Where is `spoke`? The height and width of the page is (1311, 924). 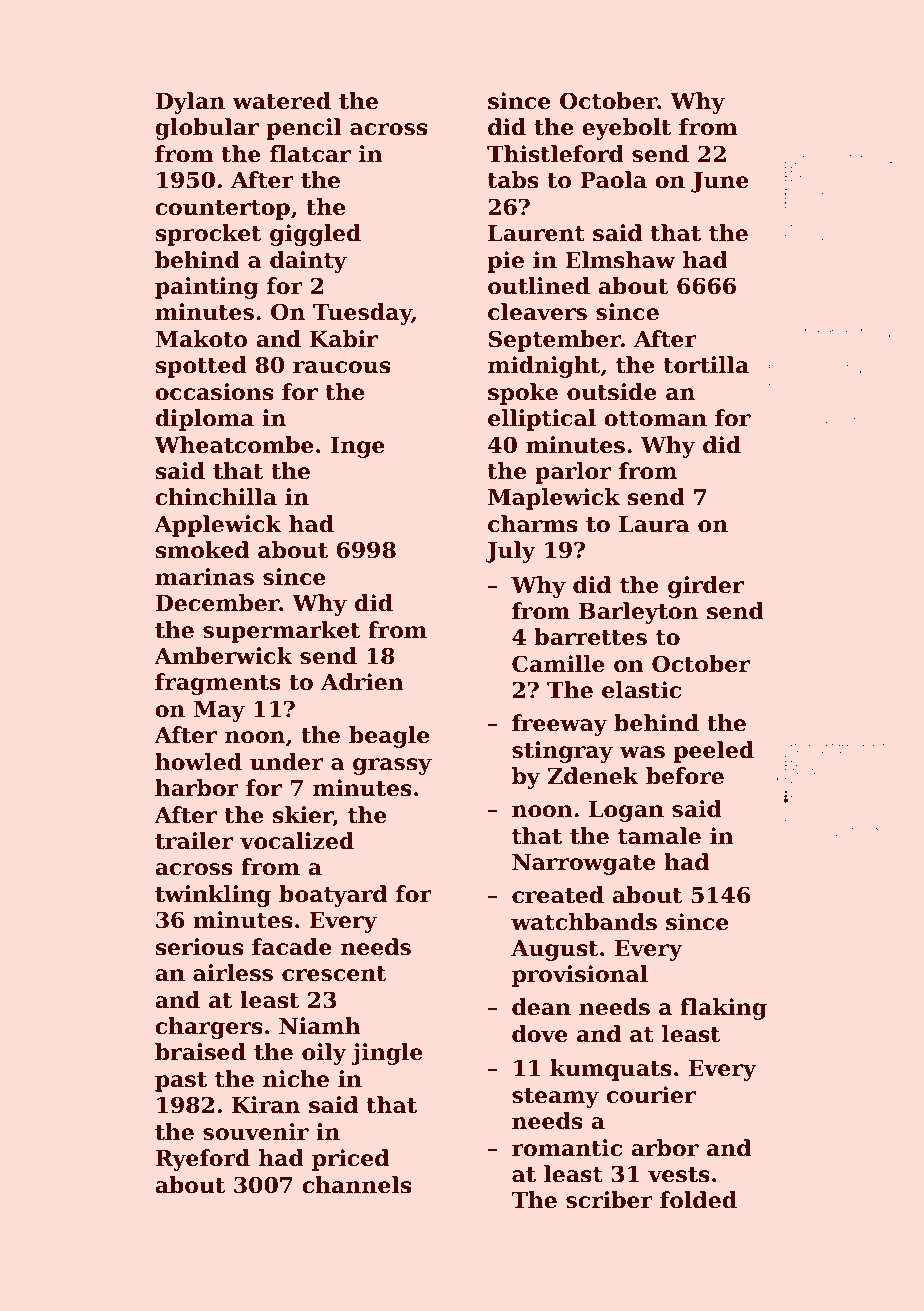
spoke is located at coordinates (523, 394).
